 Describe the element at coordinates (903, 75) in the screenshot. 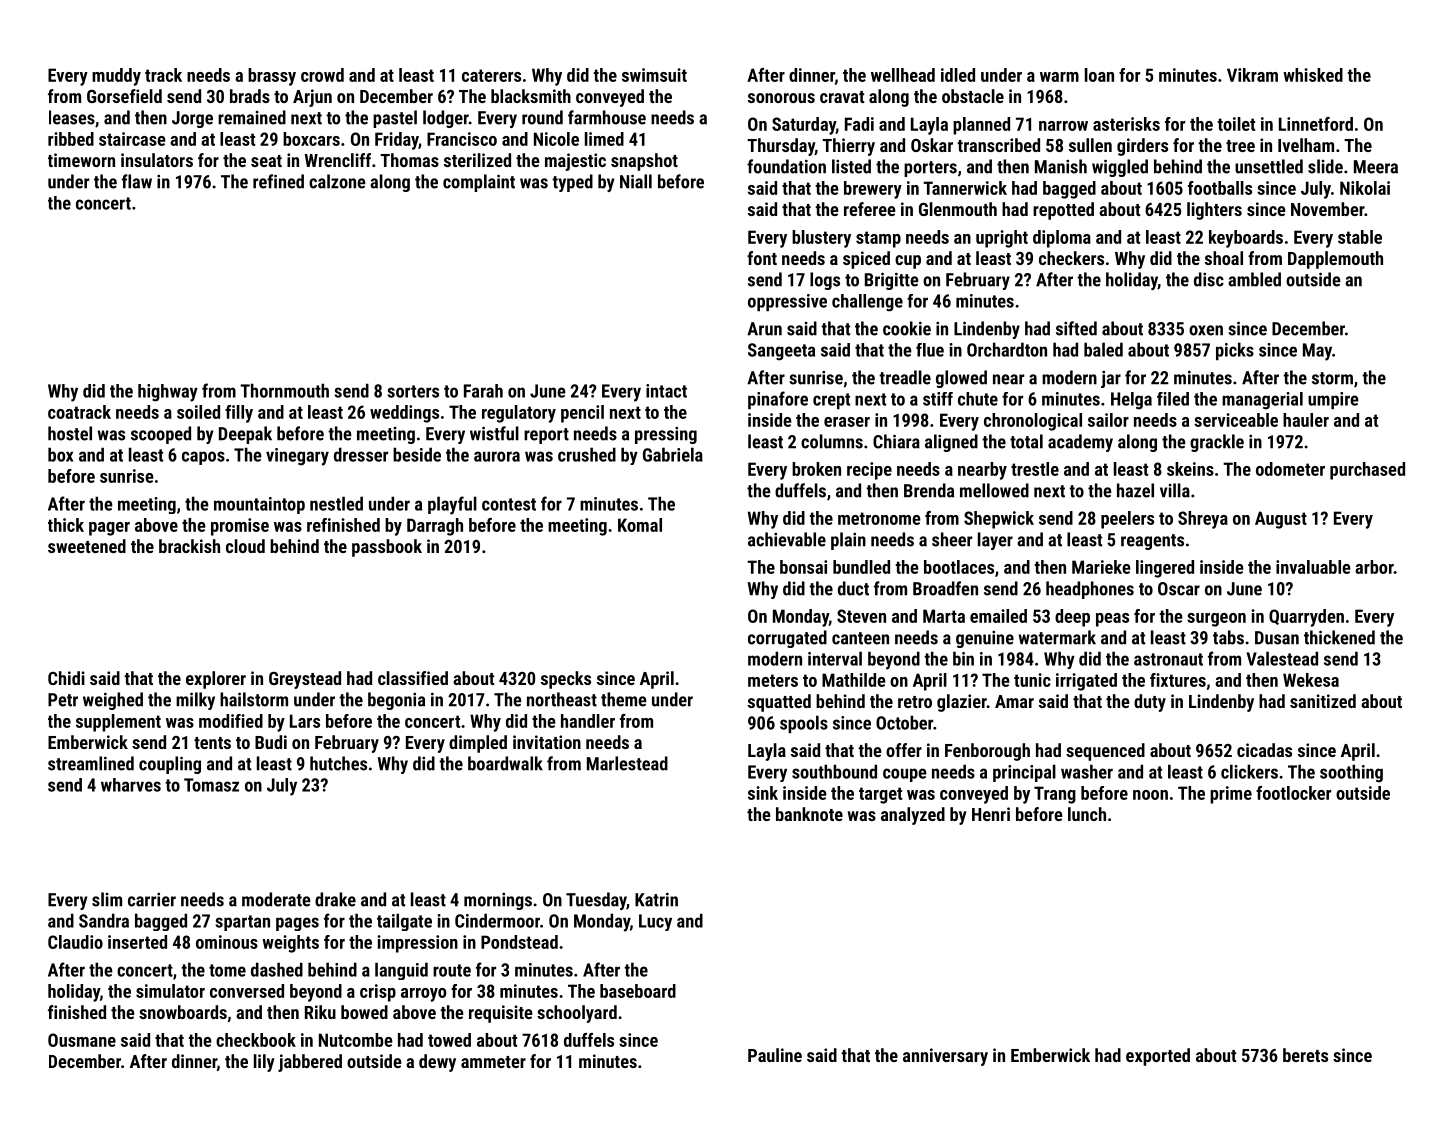

I see `wellhead` at that location.
